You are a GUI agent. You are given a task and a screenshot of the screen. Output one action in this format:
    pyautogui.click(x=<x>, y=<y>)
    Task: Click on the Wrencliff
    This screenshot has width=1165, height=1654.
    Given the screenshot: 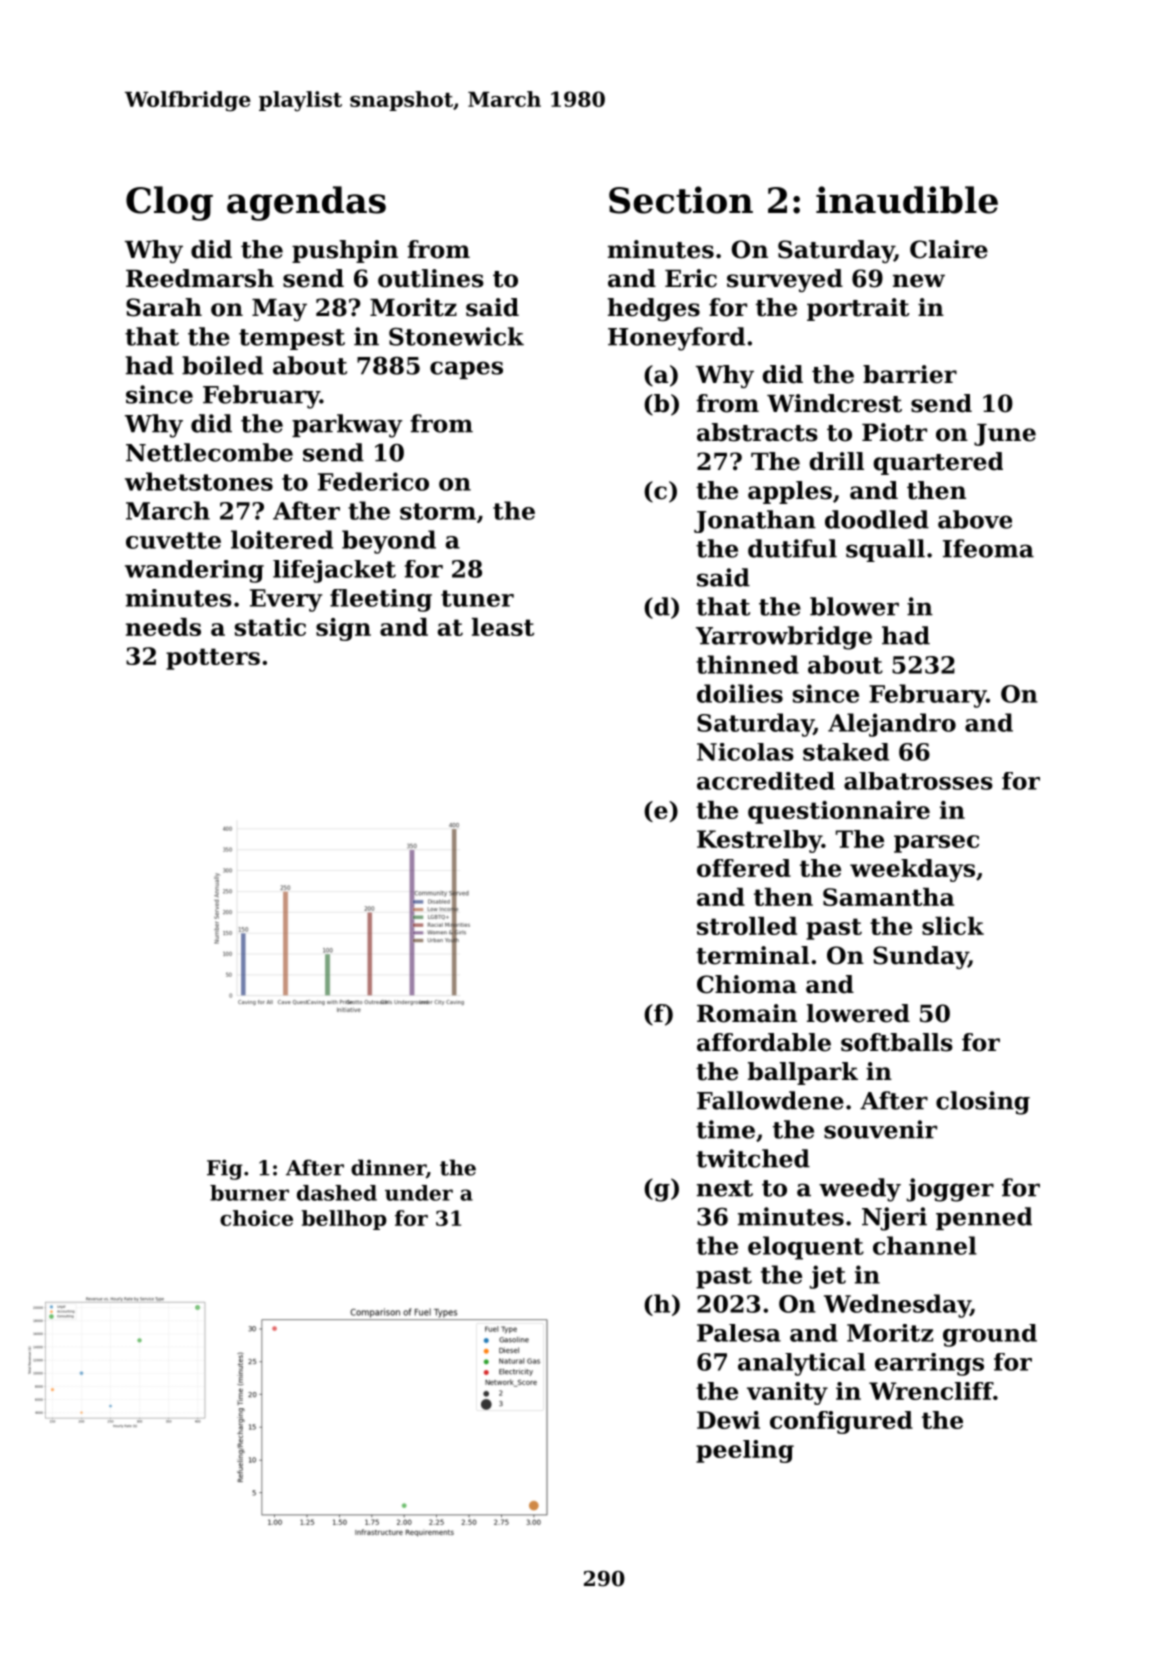 What is the action you would take?
    pyautogui.click(x=931, y=1391)
